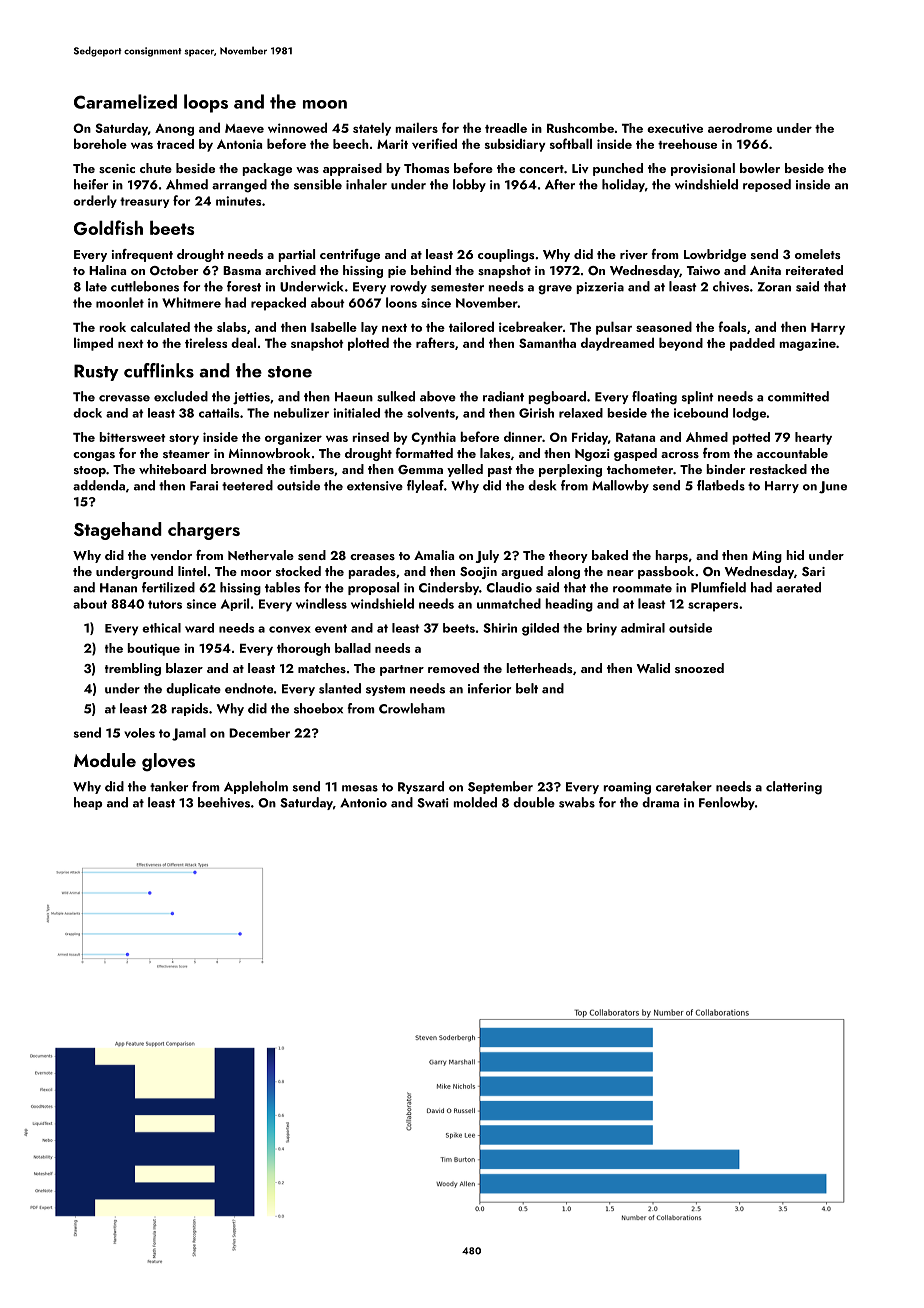 This image has width=924, height=1308. Describe the element at coordinates (375, 486) in the image. I see `extensive` at that location.
